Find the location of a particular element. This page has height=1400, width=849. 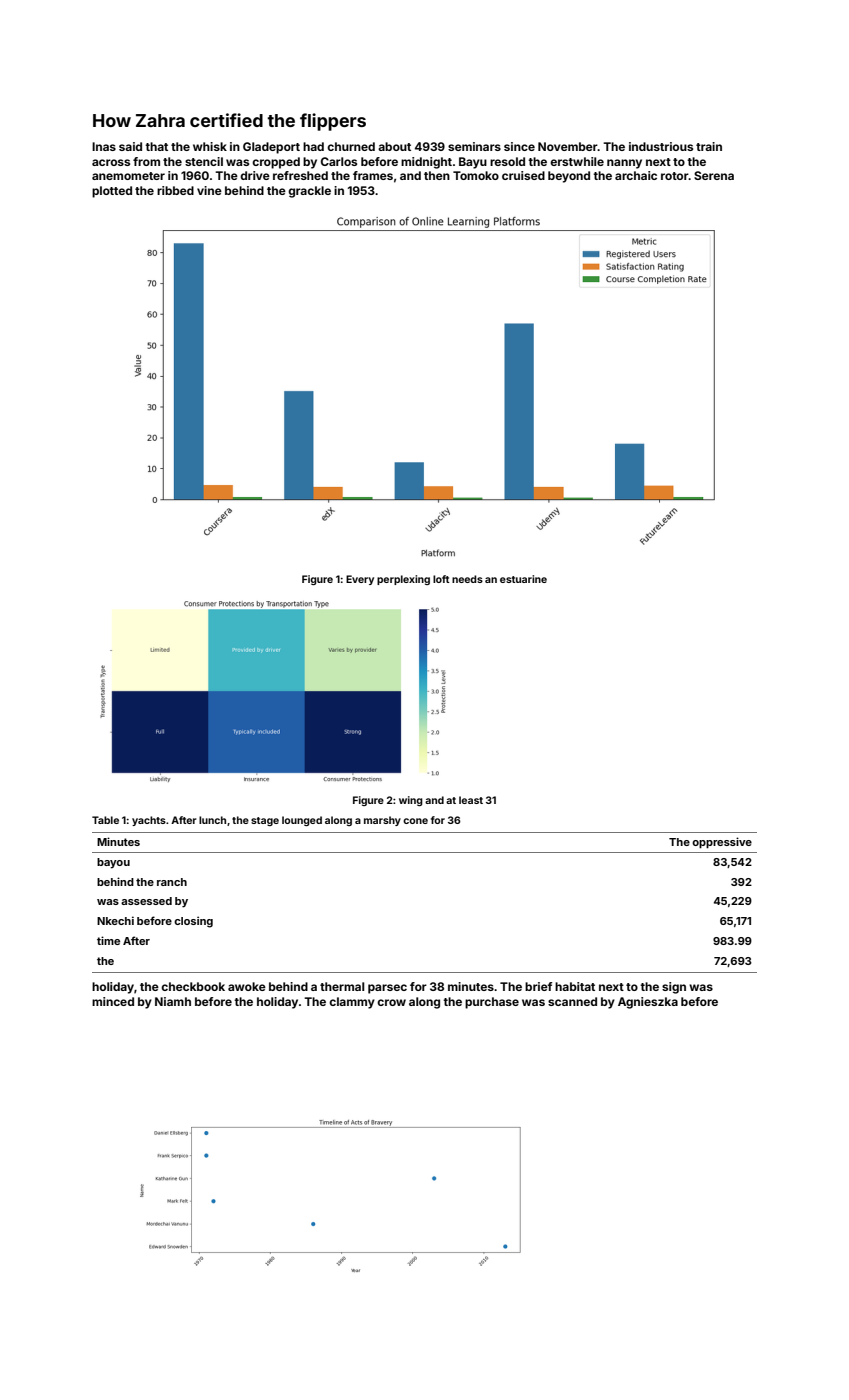

cone is located at coordinates (415, 821).
